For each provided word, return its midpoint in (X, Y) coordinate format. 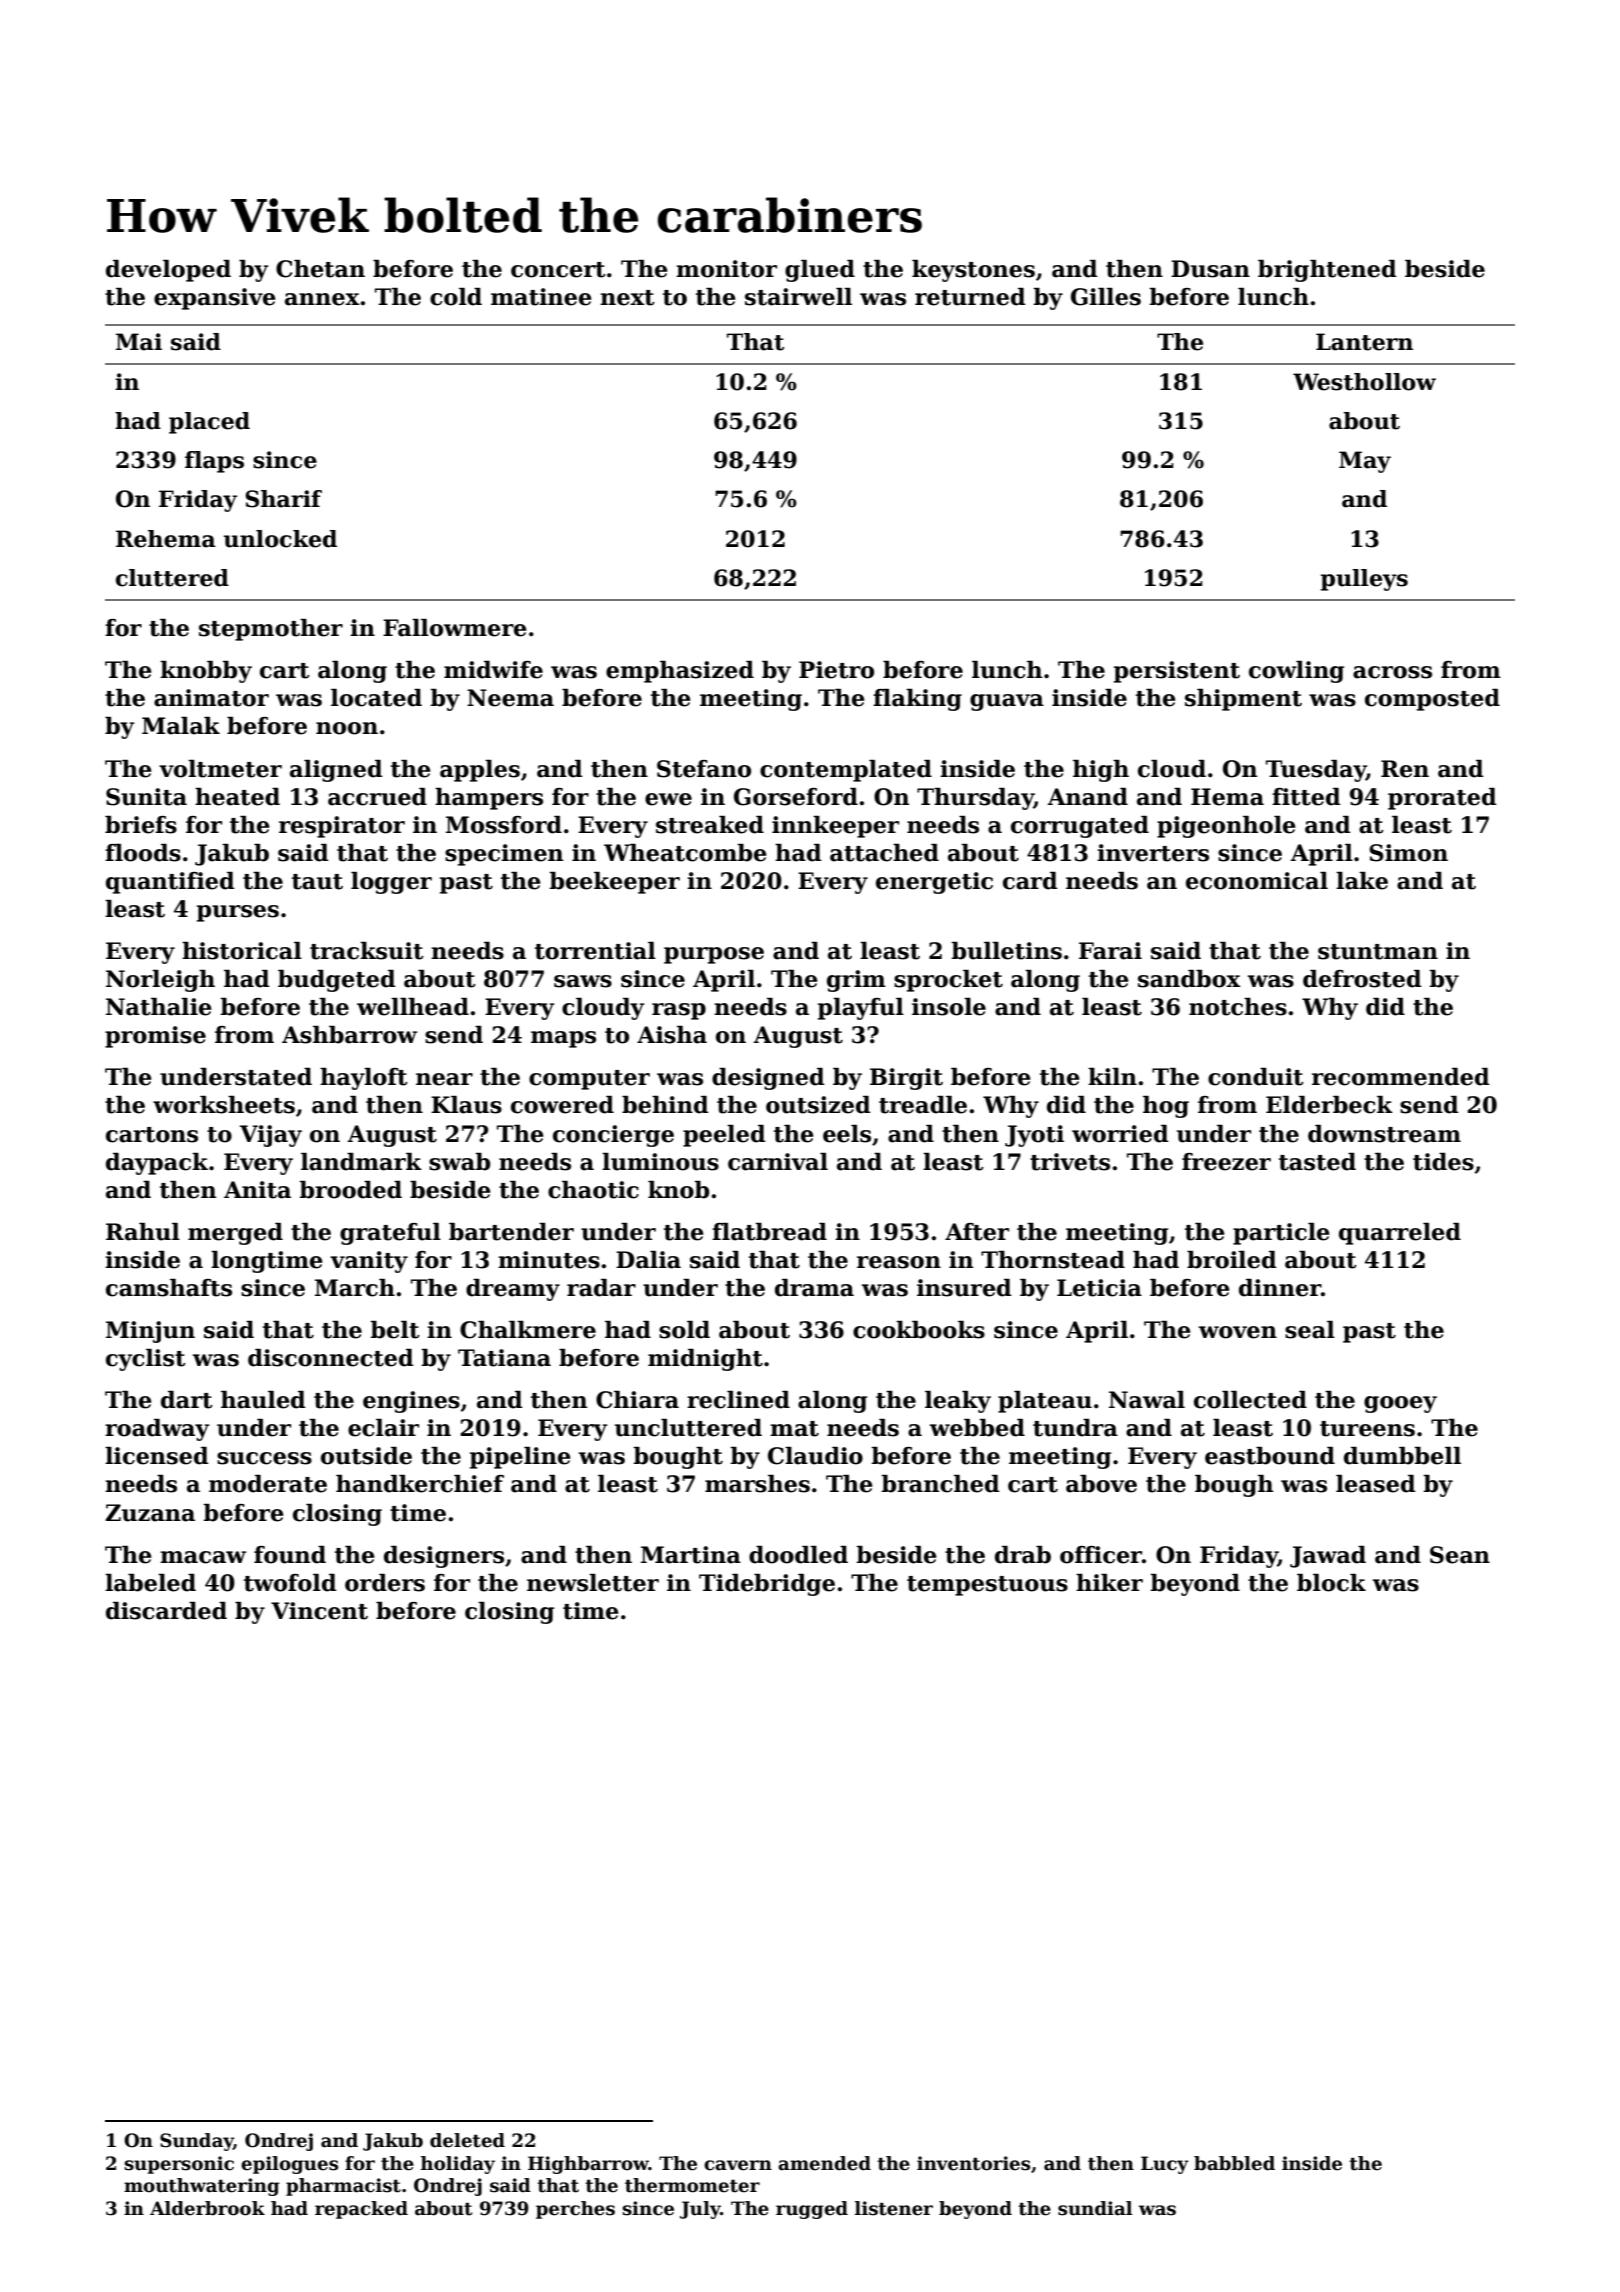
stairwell (798, 297)
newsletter (593, 1583)
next (627, 298)
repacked (361, 2210)
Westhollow (1364, 382)
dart (187, 1400)
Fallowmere (455, 628)
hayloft (364, 1079)
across (1392, 672)
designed (768, 1079)
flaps (214, 462)
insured (964, 1288)
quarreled (1400, 1234)
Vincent (319, 1611)
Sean (1460, 1555)
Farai (1110, 951)
